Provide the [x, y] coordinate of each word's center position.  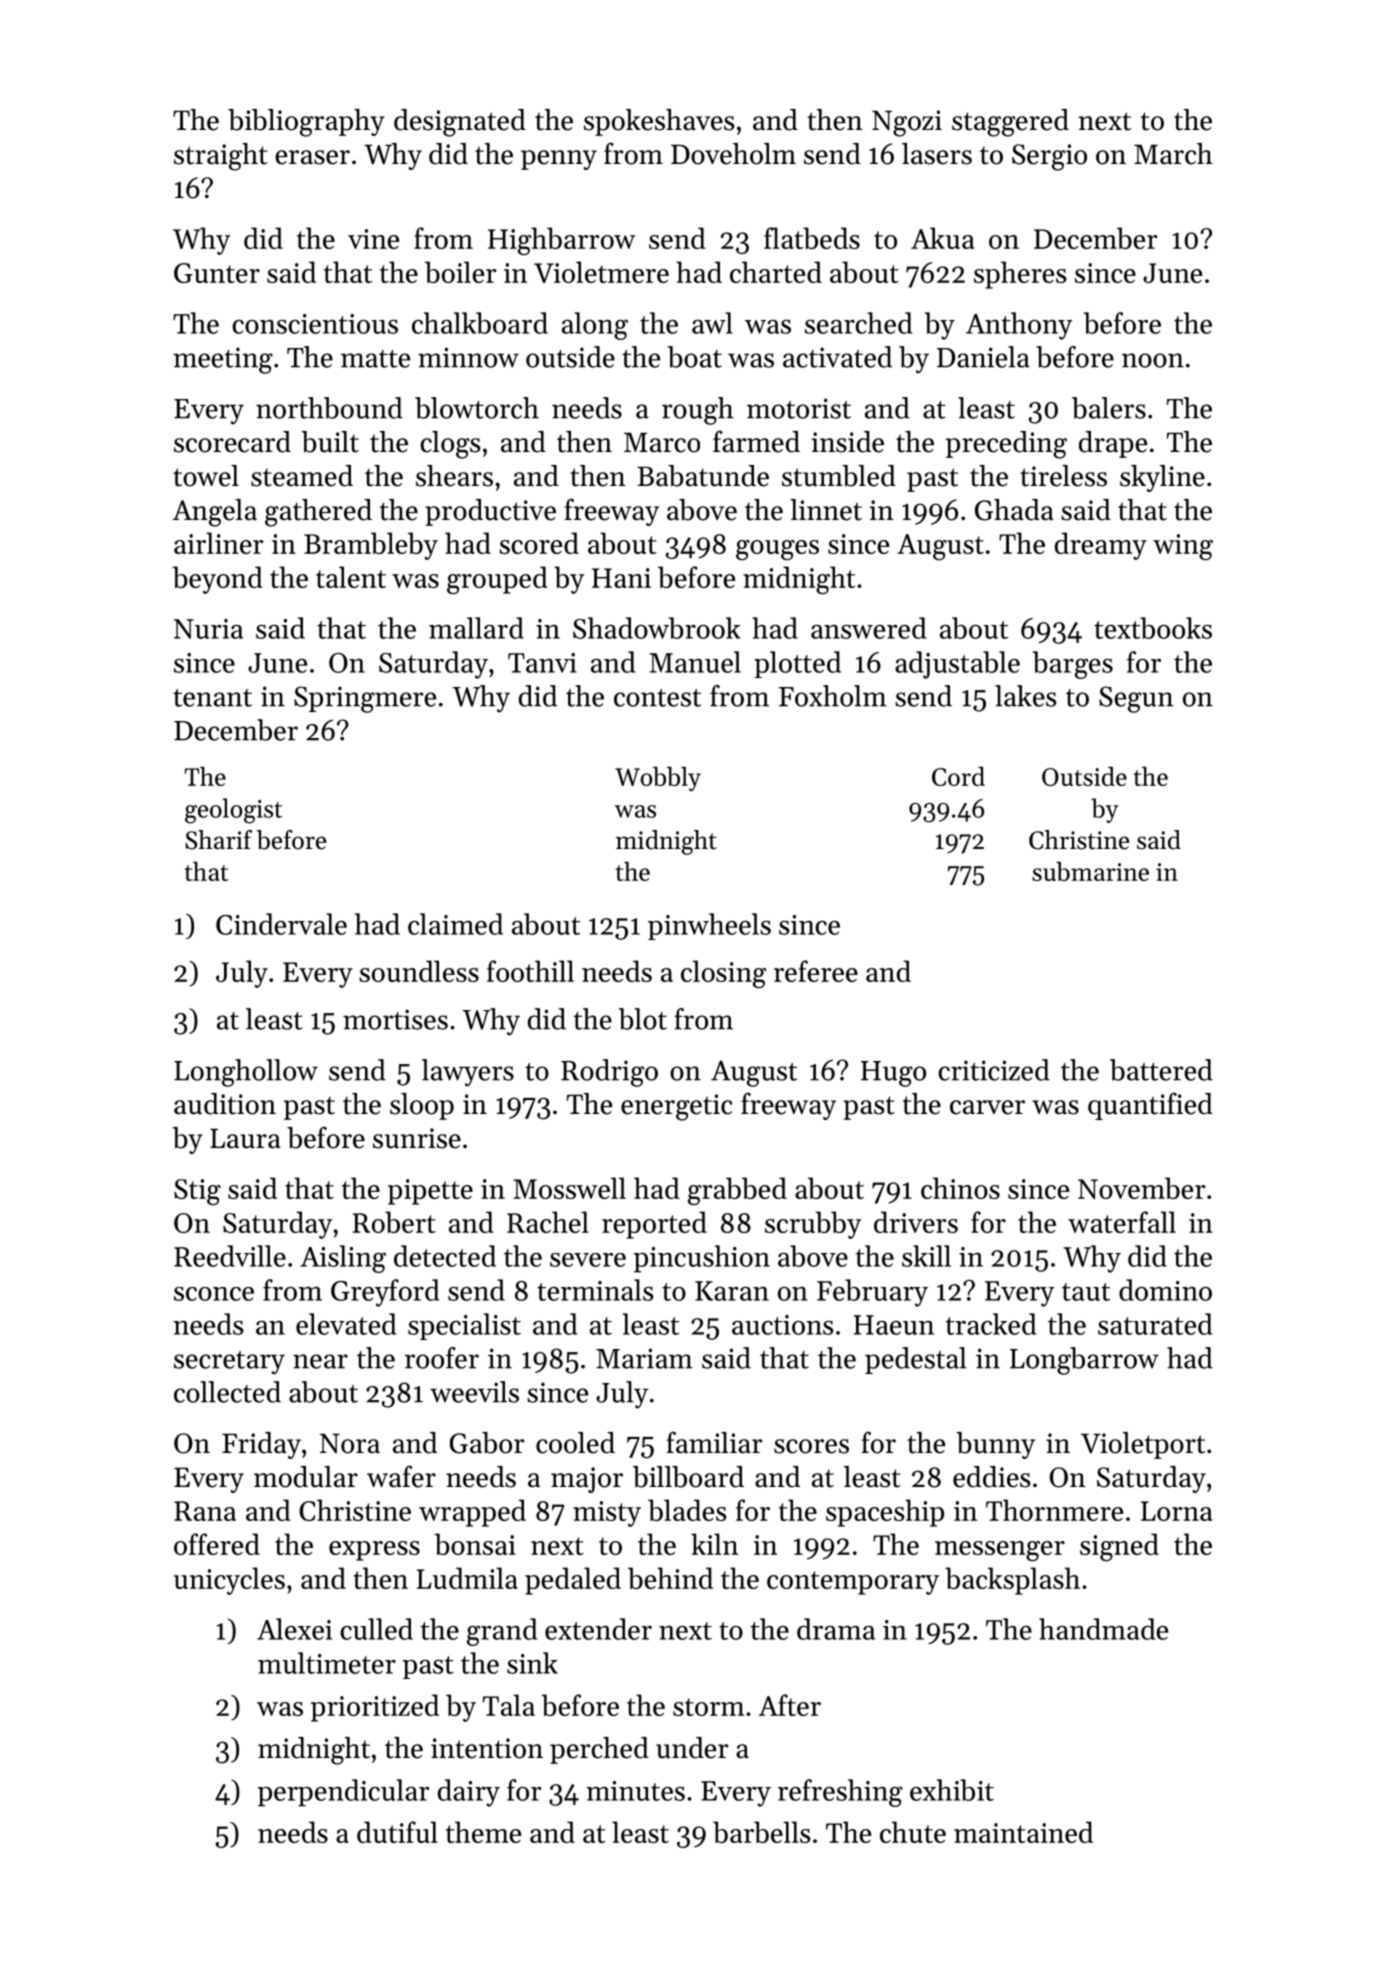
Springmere [365, 699]
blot [643, 1019]
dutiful [397, 1832]
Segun [1136, 699]
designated [460, 123]
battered [1161, 1070]
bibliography [306, 123]
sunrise [417, 1138]
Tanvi [542, 663]
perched [599, 1750]
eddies [991, 1477]
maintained [1023, 1832]
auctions [783, 1325]
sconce [214, 1294]
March [1173, 154]
